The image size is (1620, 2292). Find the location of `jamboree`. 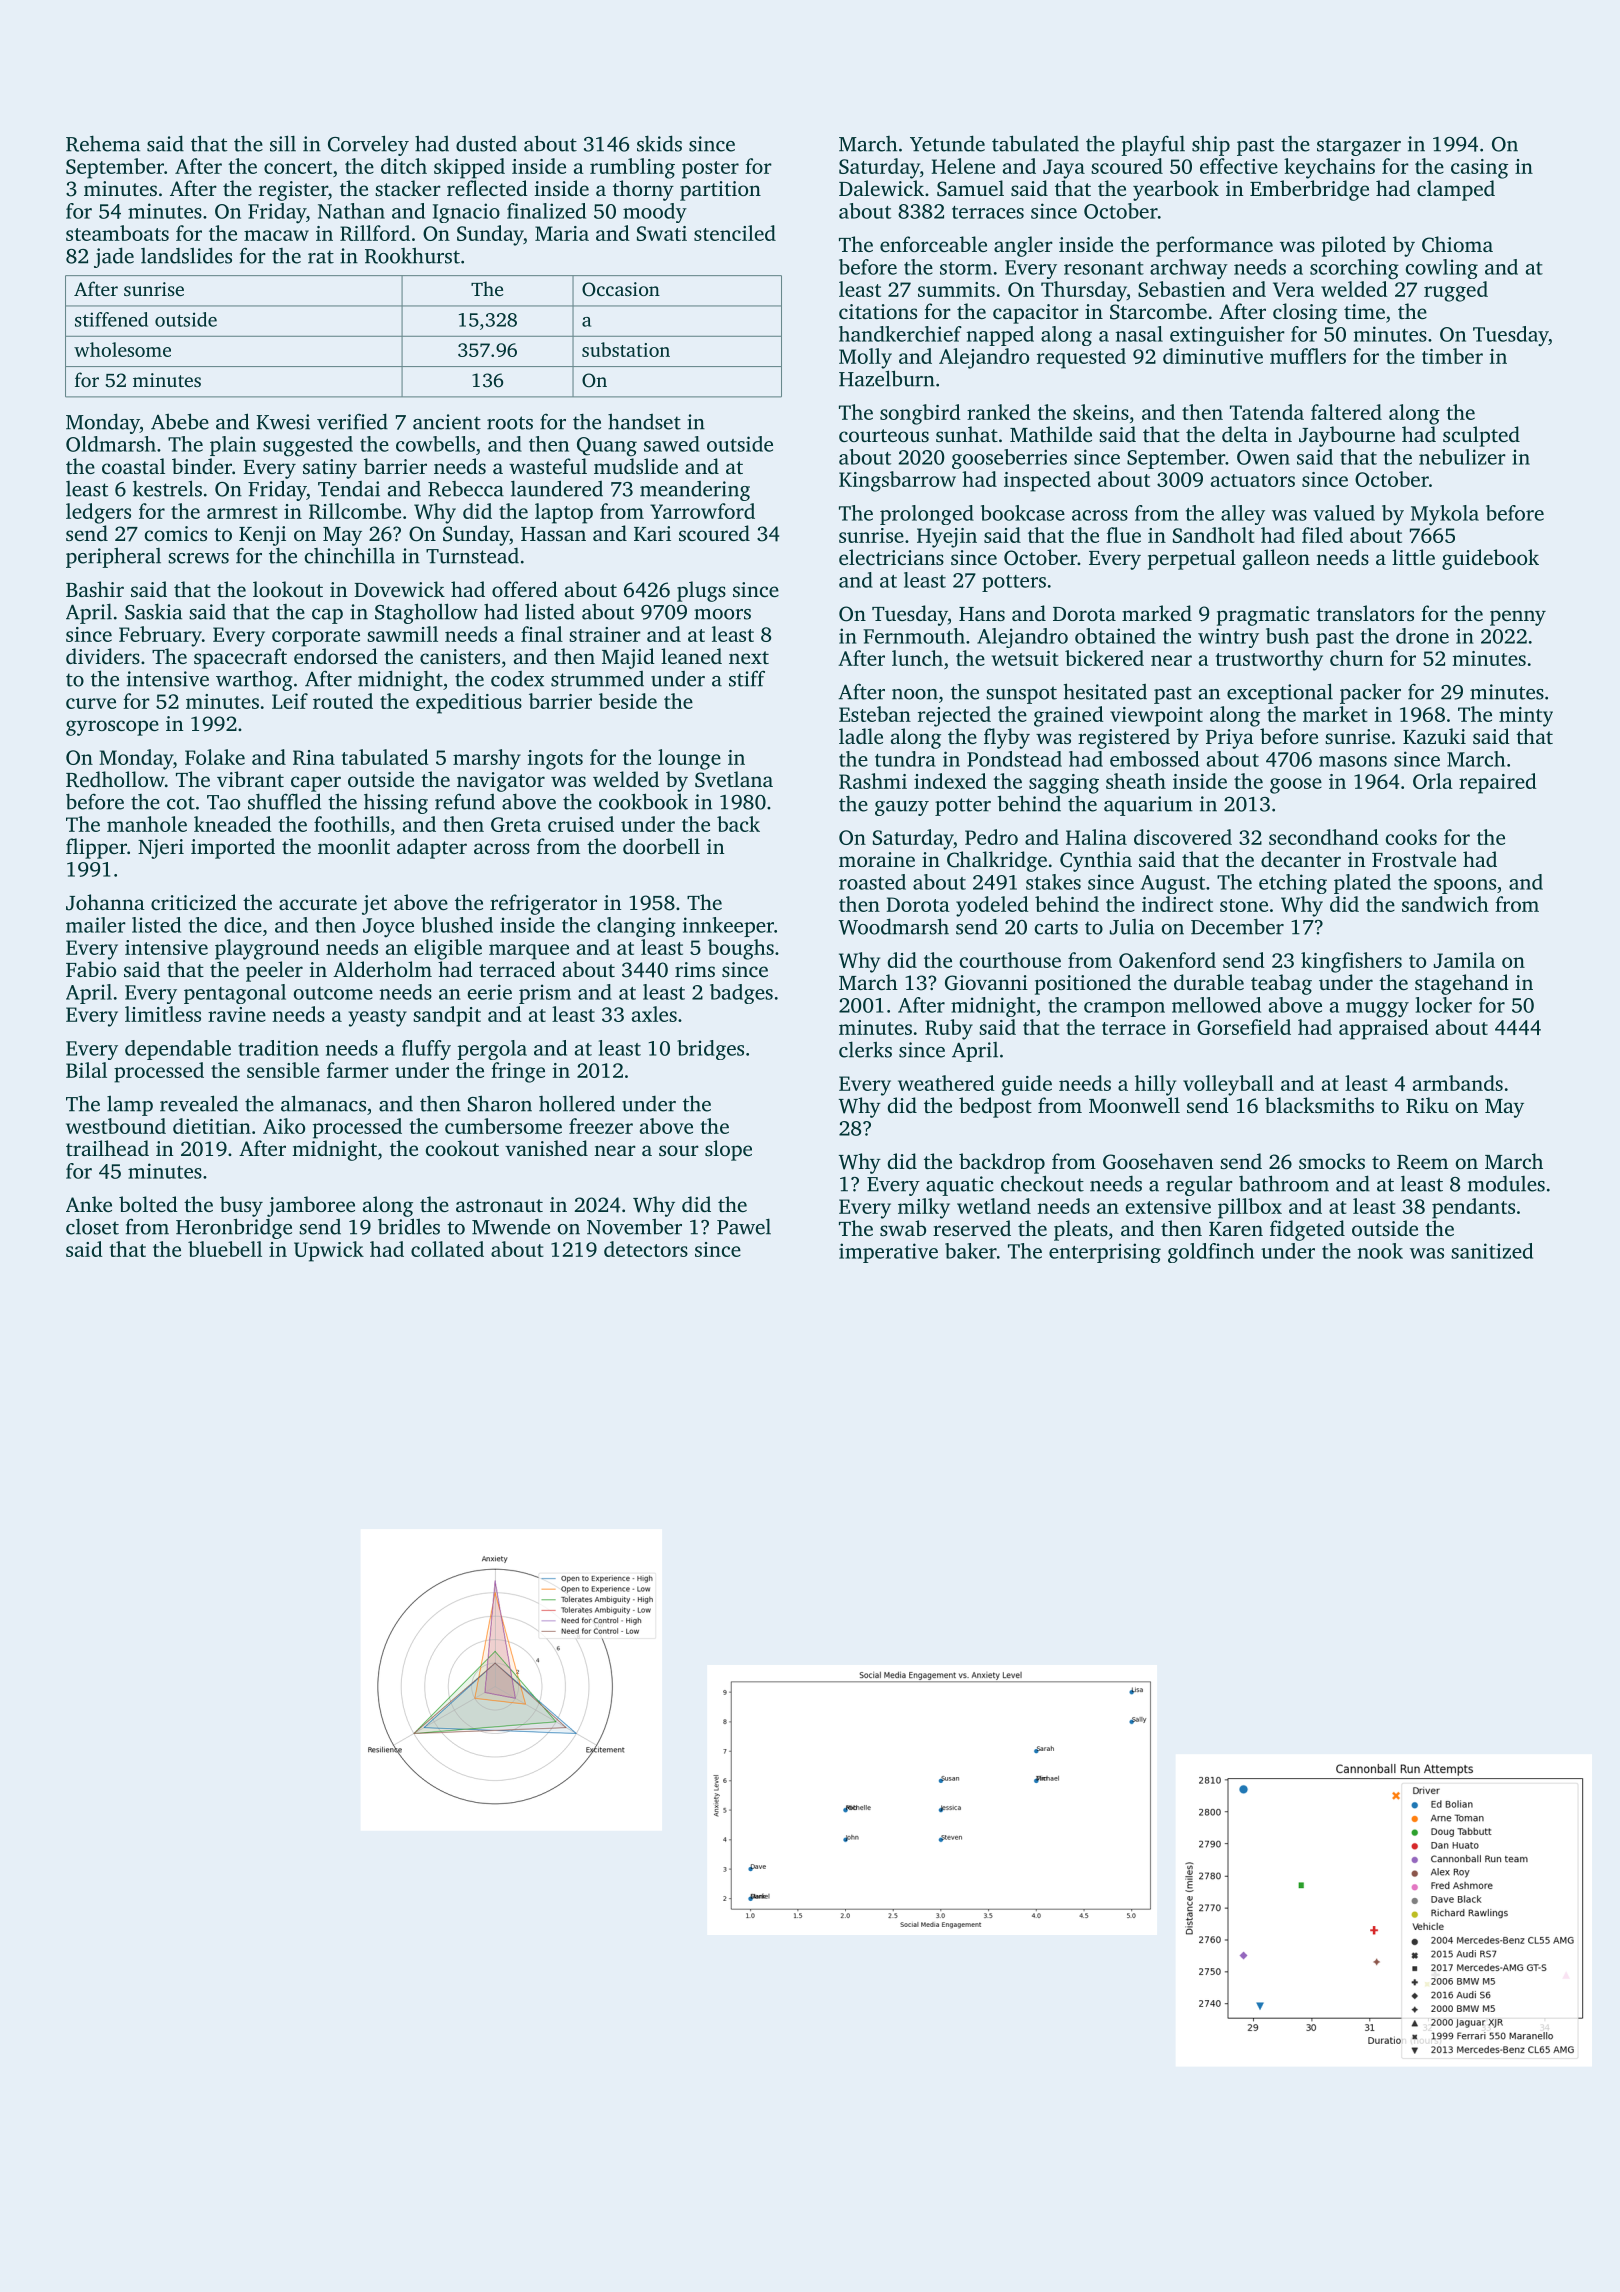

jamboree is located at coordinates (311, 1206).
